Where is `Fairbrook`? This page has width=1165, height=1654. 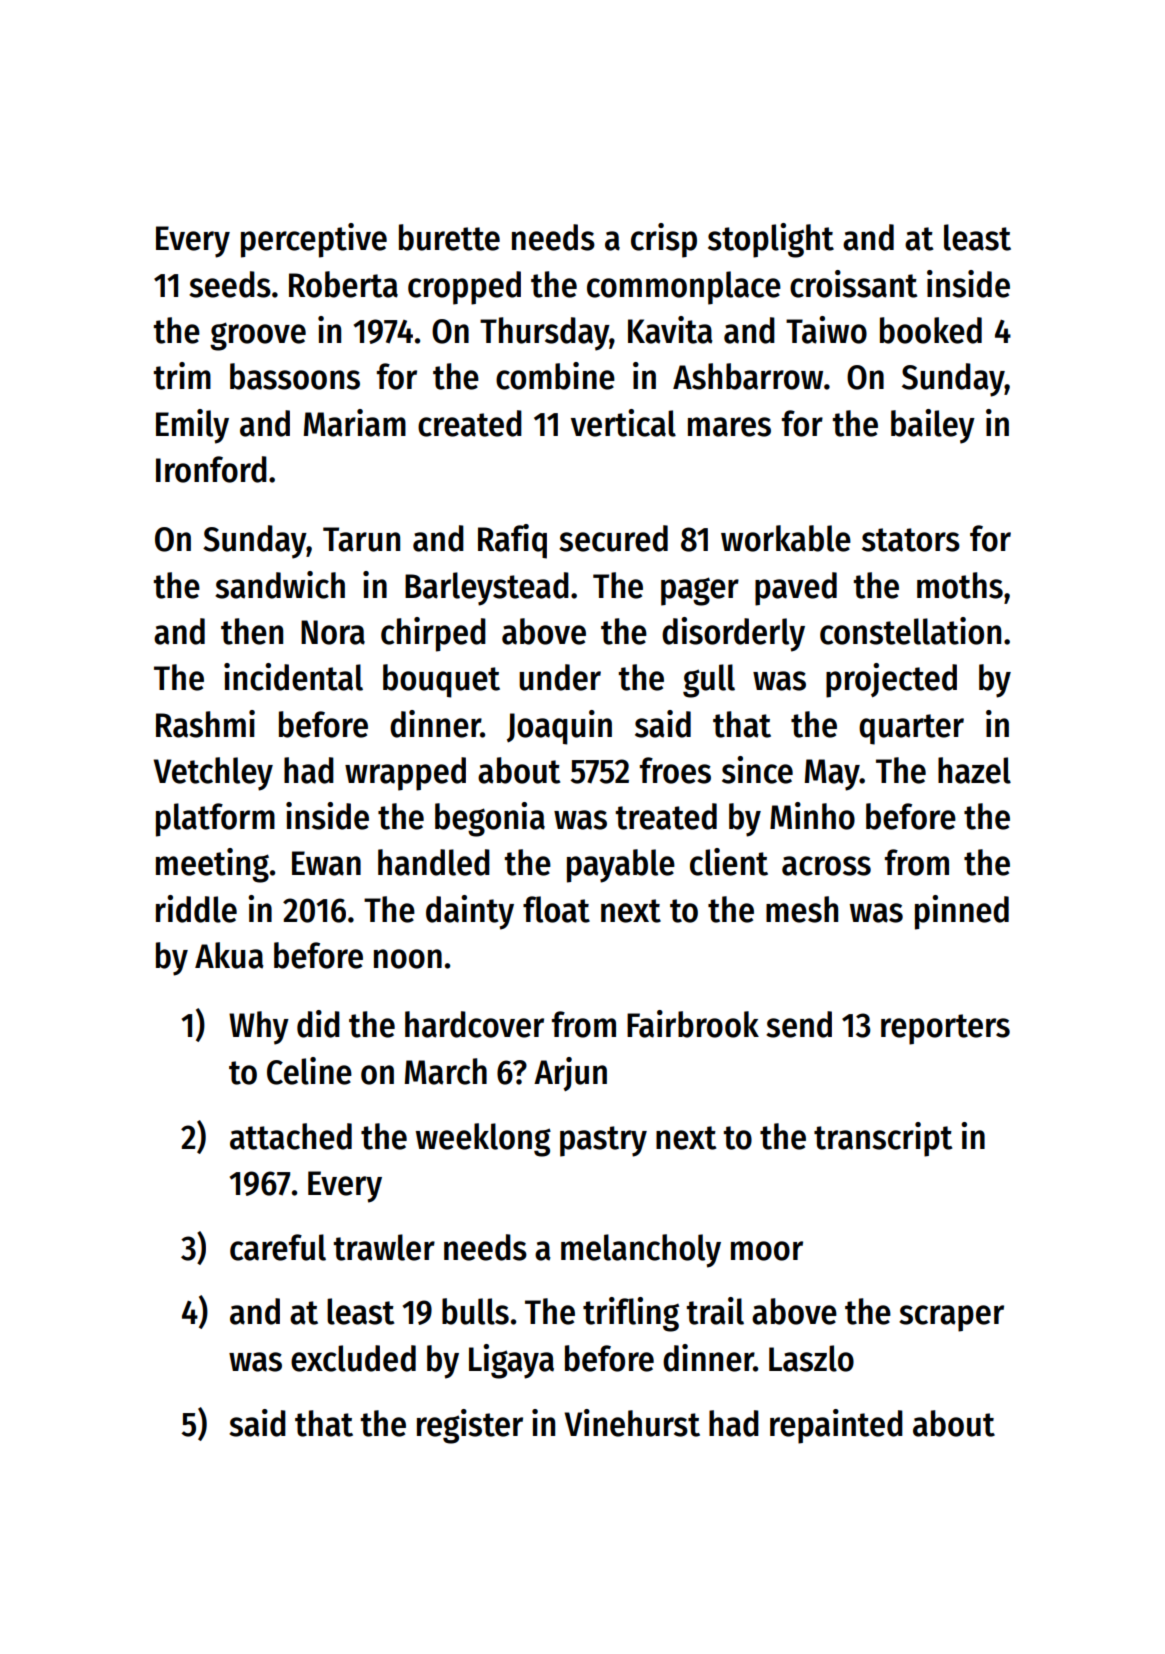
Fairbrook is located at coordinates (693, 1024).
